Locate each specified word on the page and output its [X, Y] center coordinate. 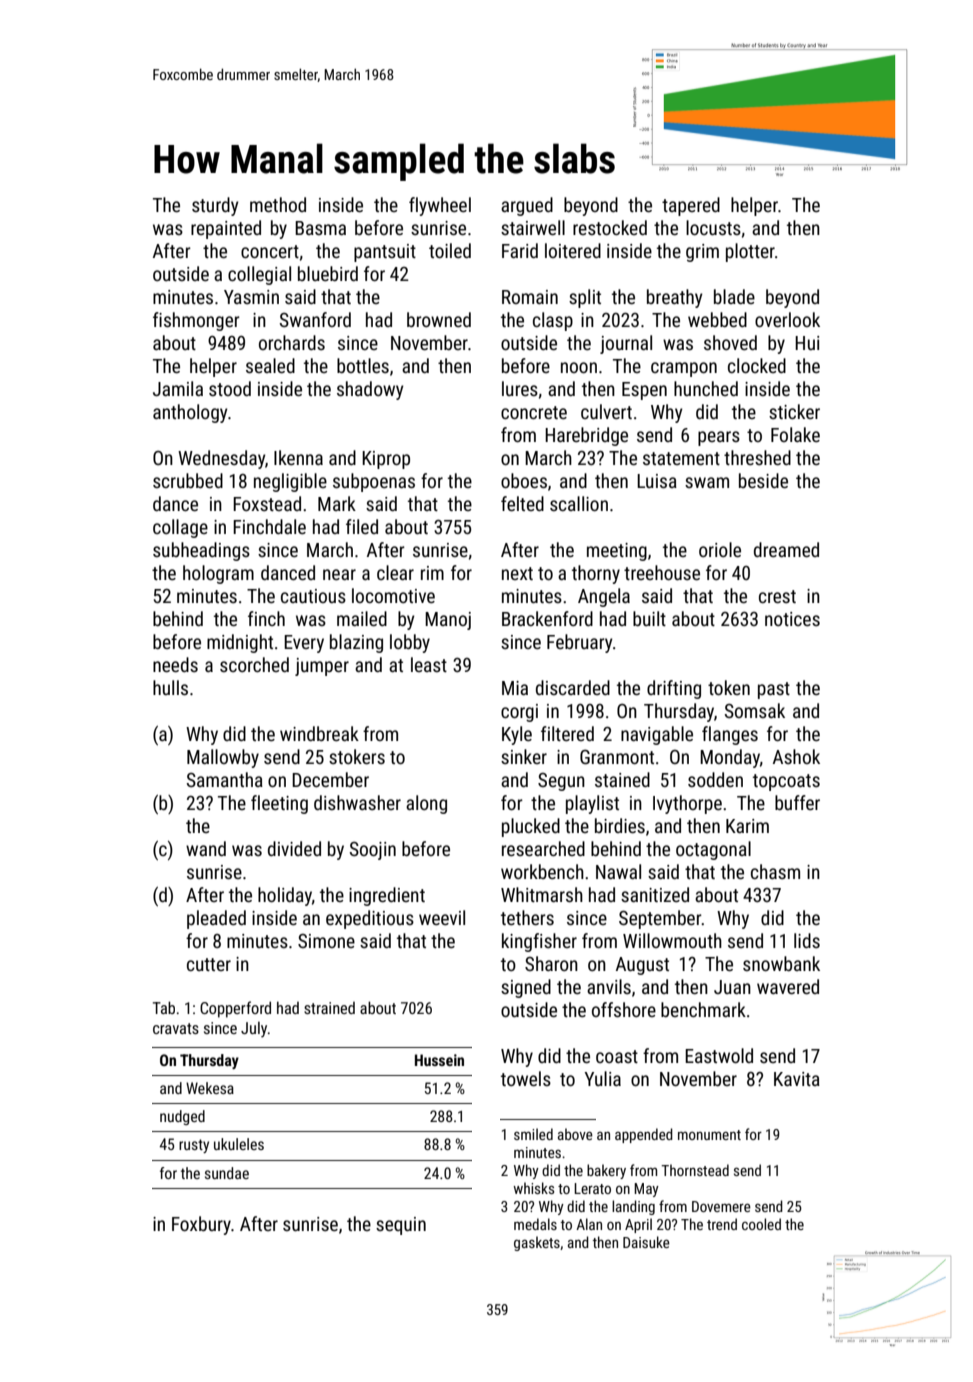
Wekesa [210, 1088]
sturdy [215, 206]
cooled [761, 1224]
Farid [520, 250]
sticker [794, 411]
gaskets [537, 1243]
